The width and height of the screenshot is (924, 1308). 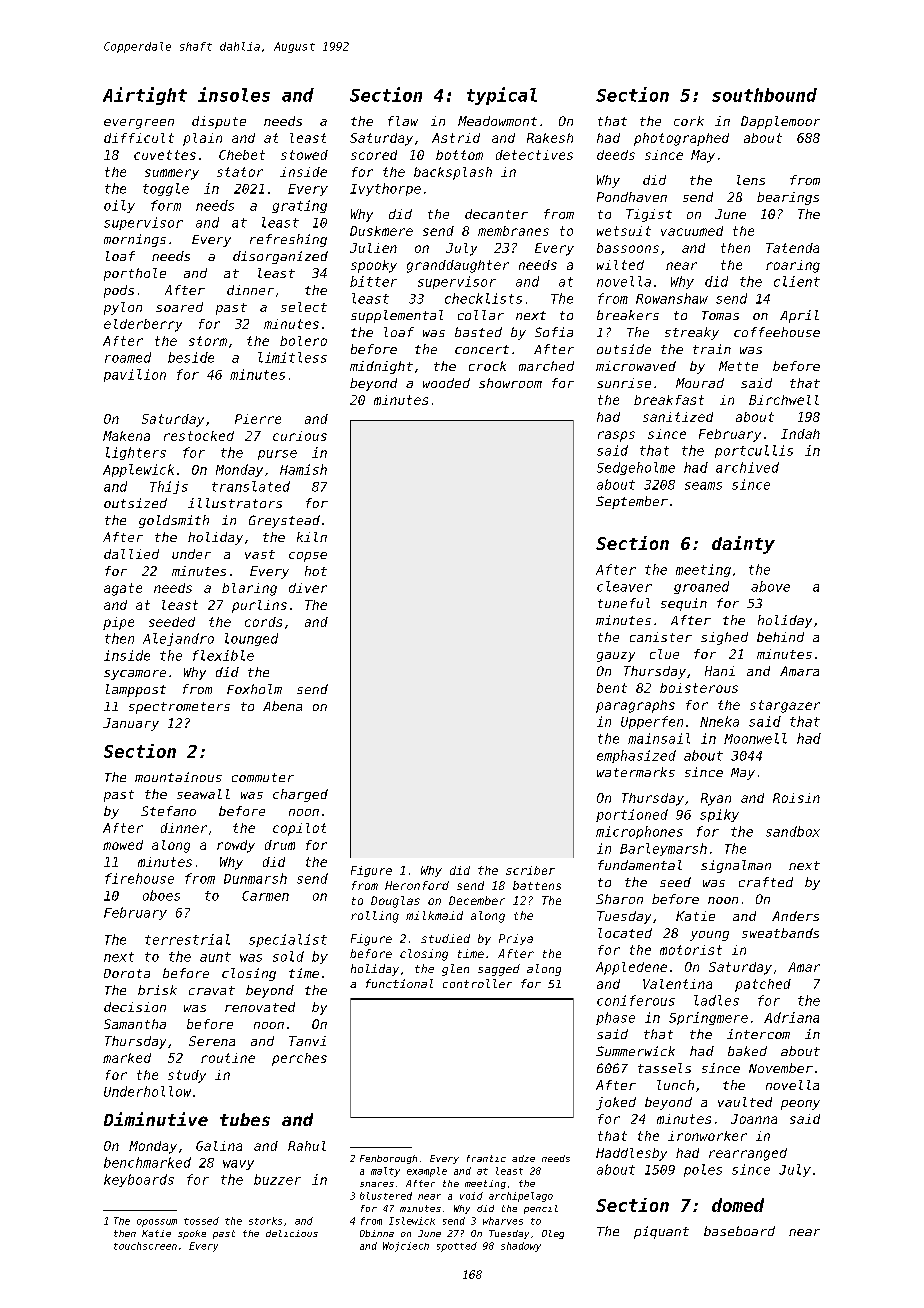 What do you see at coordinates (299, 206) in the screenshot?
I see `grating` at bounding box center [299, 206].
